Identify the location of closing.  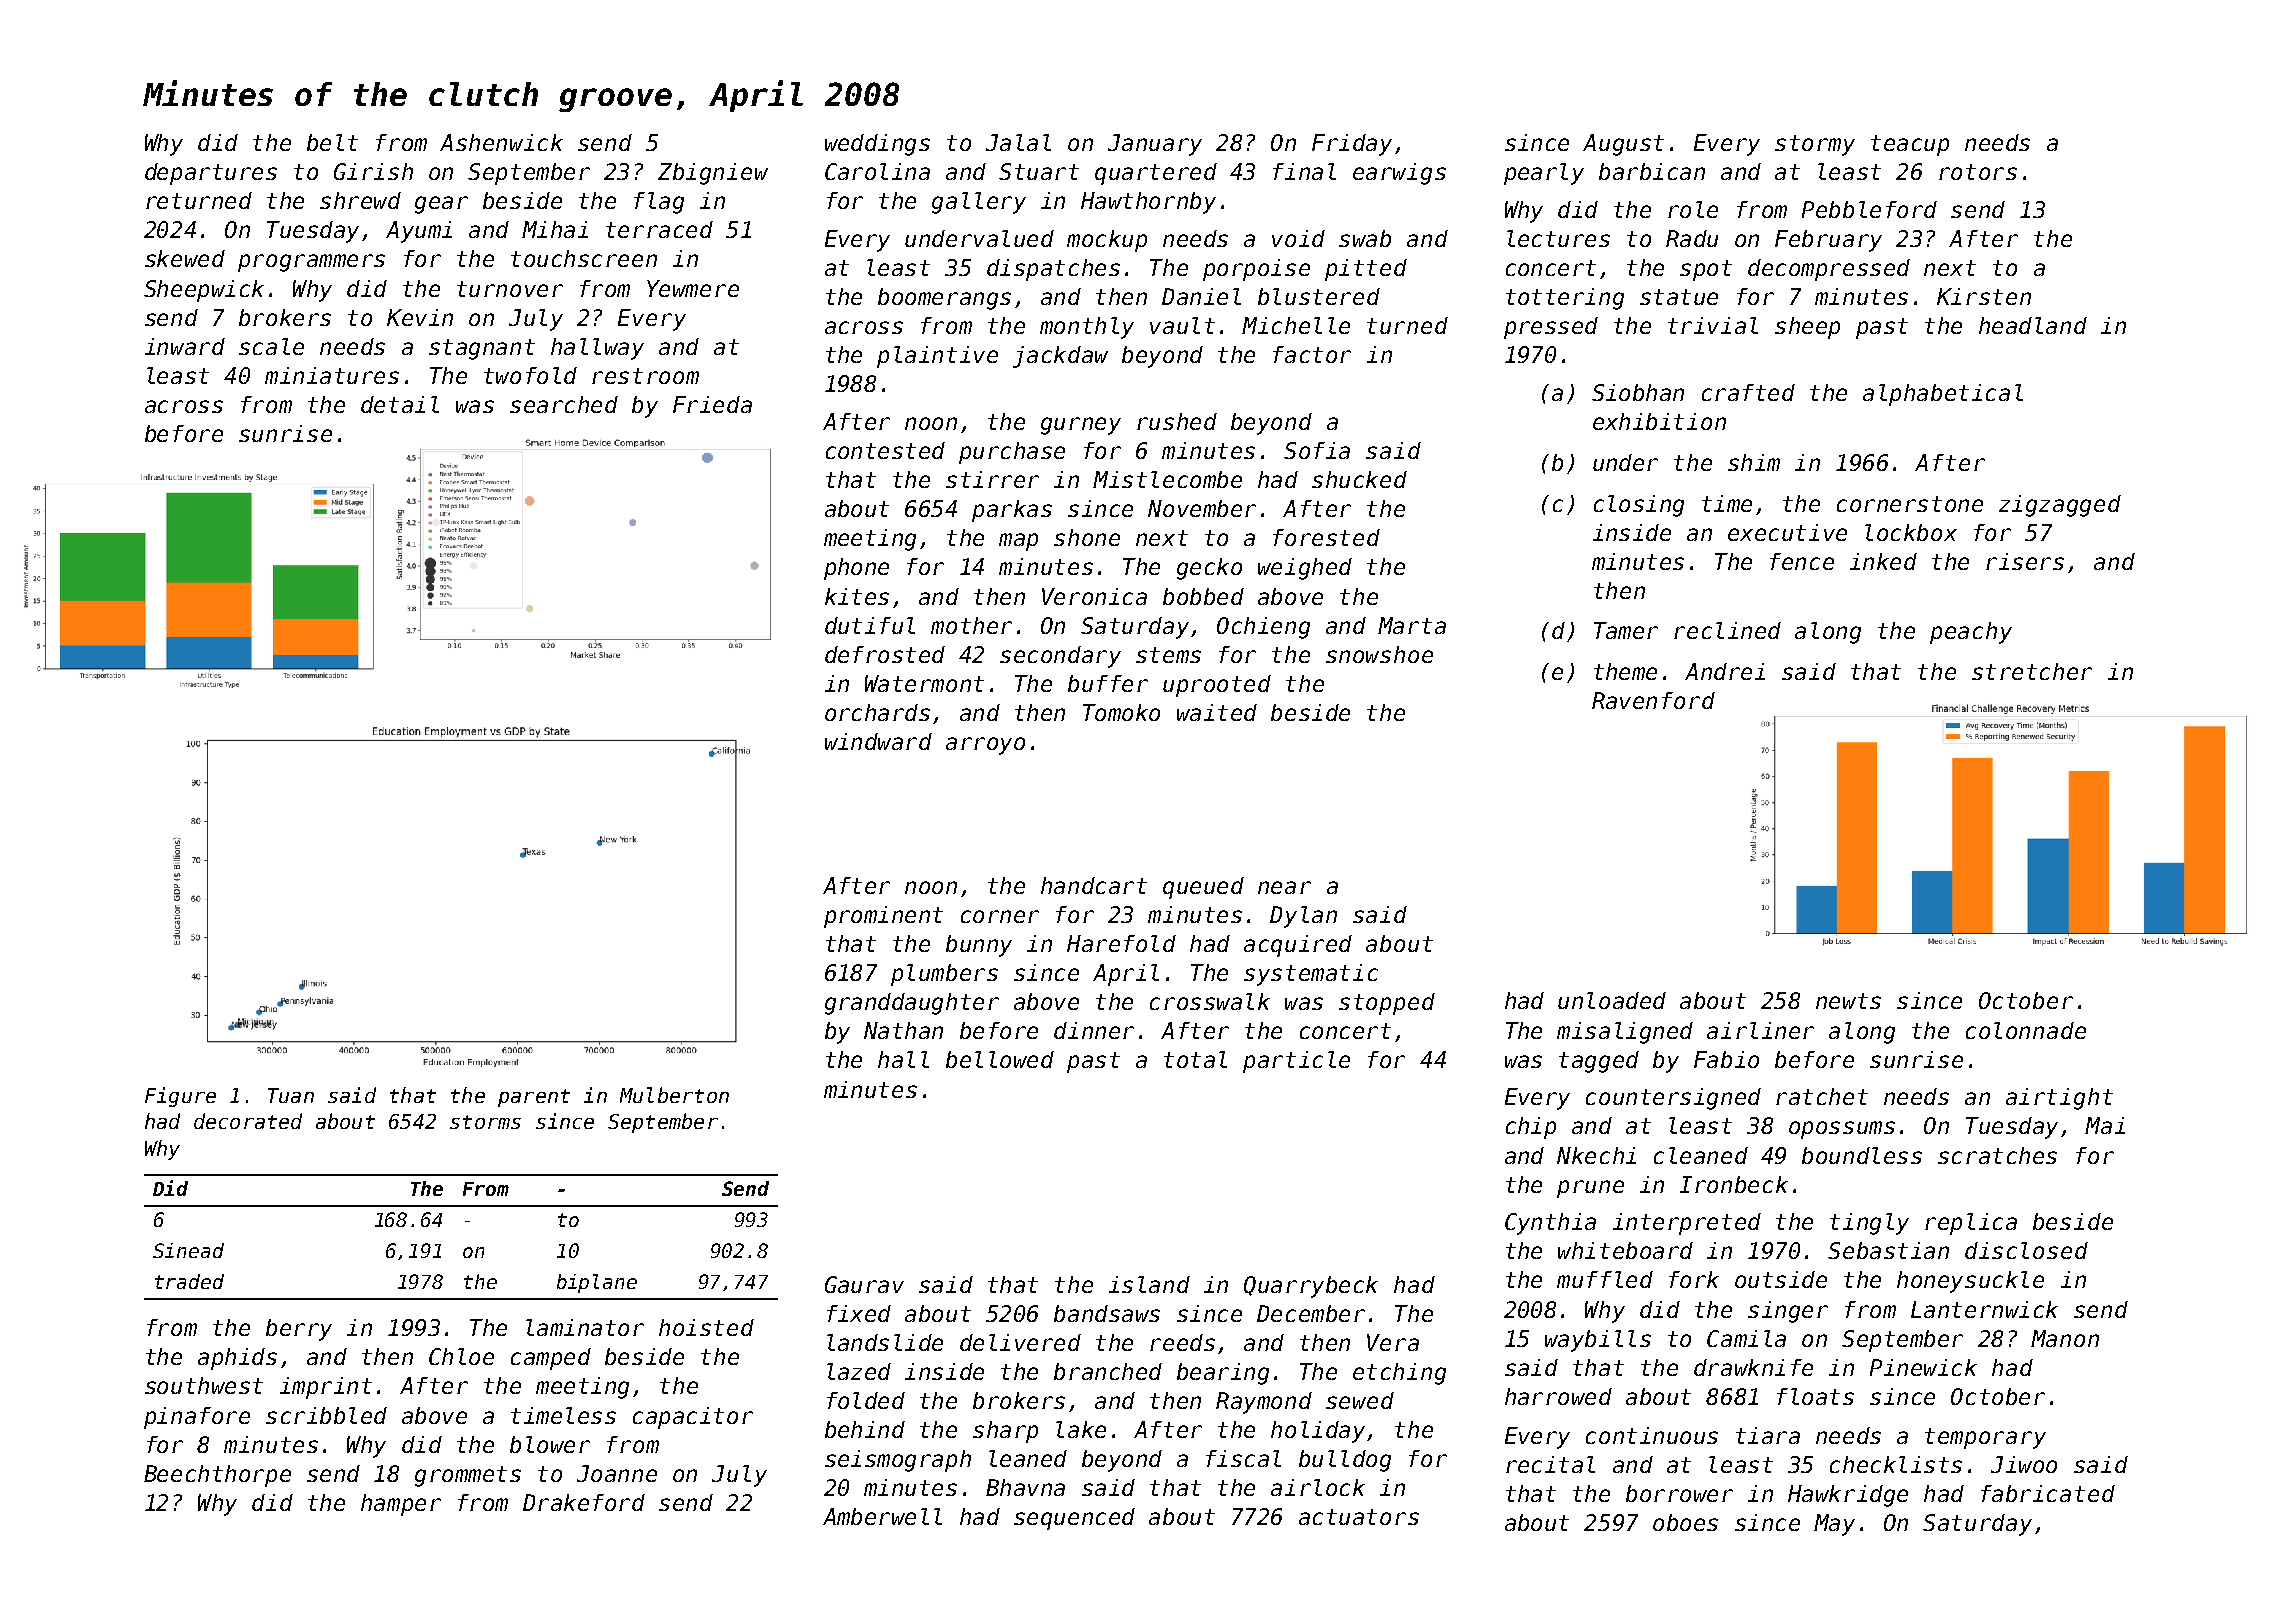
(1639, 506).
